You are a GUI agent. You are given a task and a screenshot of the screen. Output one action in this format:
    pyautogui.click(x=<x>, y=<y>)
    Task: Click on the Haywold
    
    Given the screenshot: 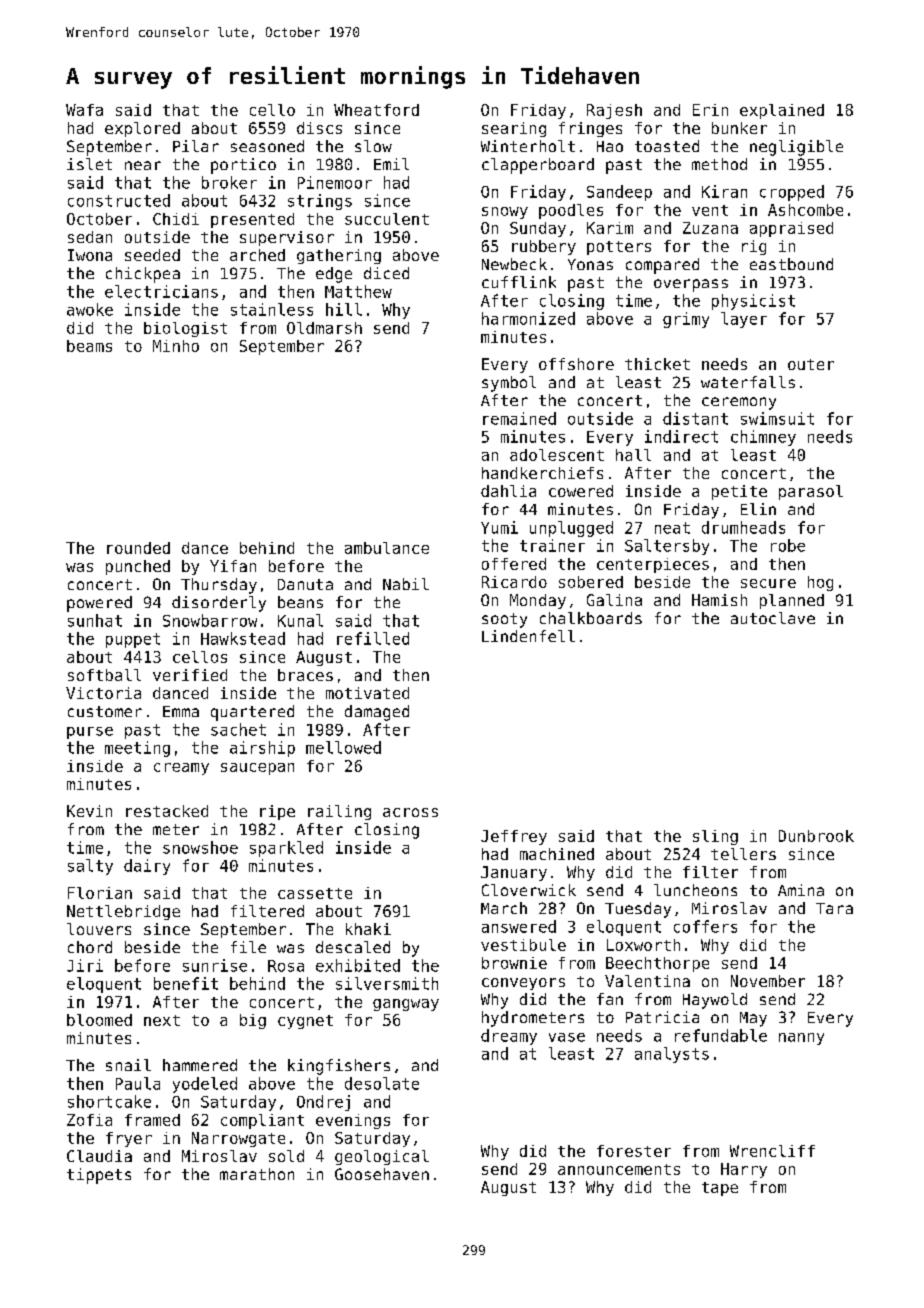 What is the action you would take?
    pyautogui.click(x=715, y=1001)
